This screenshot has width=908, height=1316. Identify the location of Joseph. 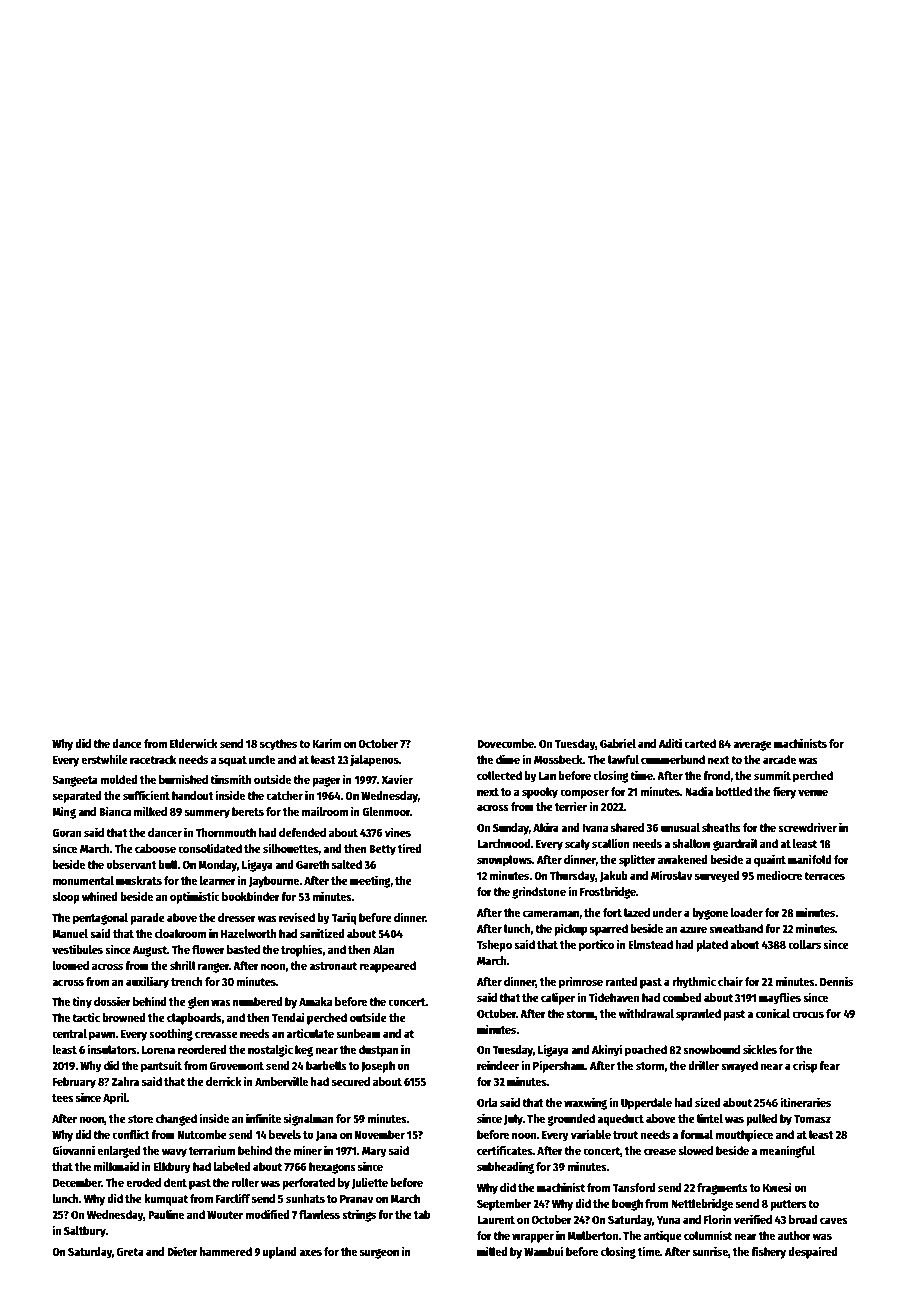
(378, 1067).
